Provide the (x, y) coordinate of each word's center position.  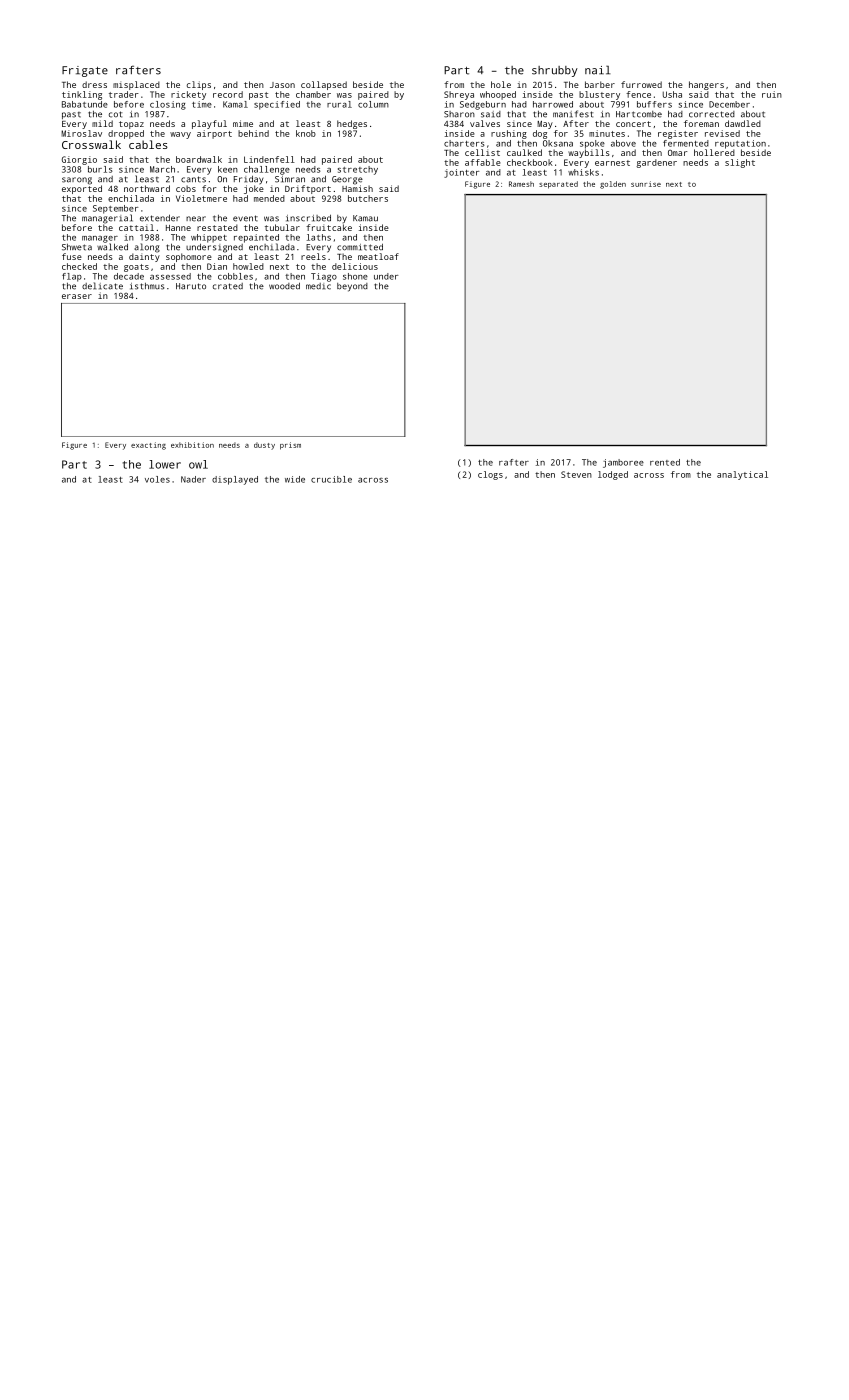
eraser (77, 296)
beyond (352, 287)
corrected (712, 114)
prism (290, 446)
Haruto (191, 286)
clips (199, 85)
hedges (352, 124)
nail (598, 70)
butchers (368, 198)
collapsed (324, 85)
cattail (136, 227)
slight (740, 163)
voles (157, 479)
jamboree (623, 463)
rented (665, 462)
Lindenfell (269, 159)
